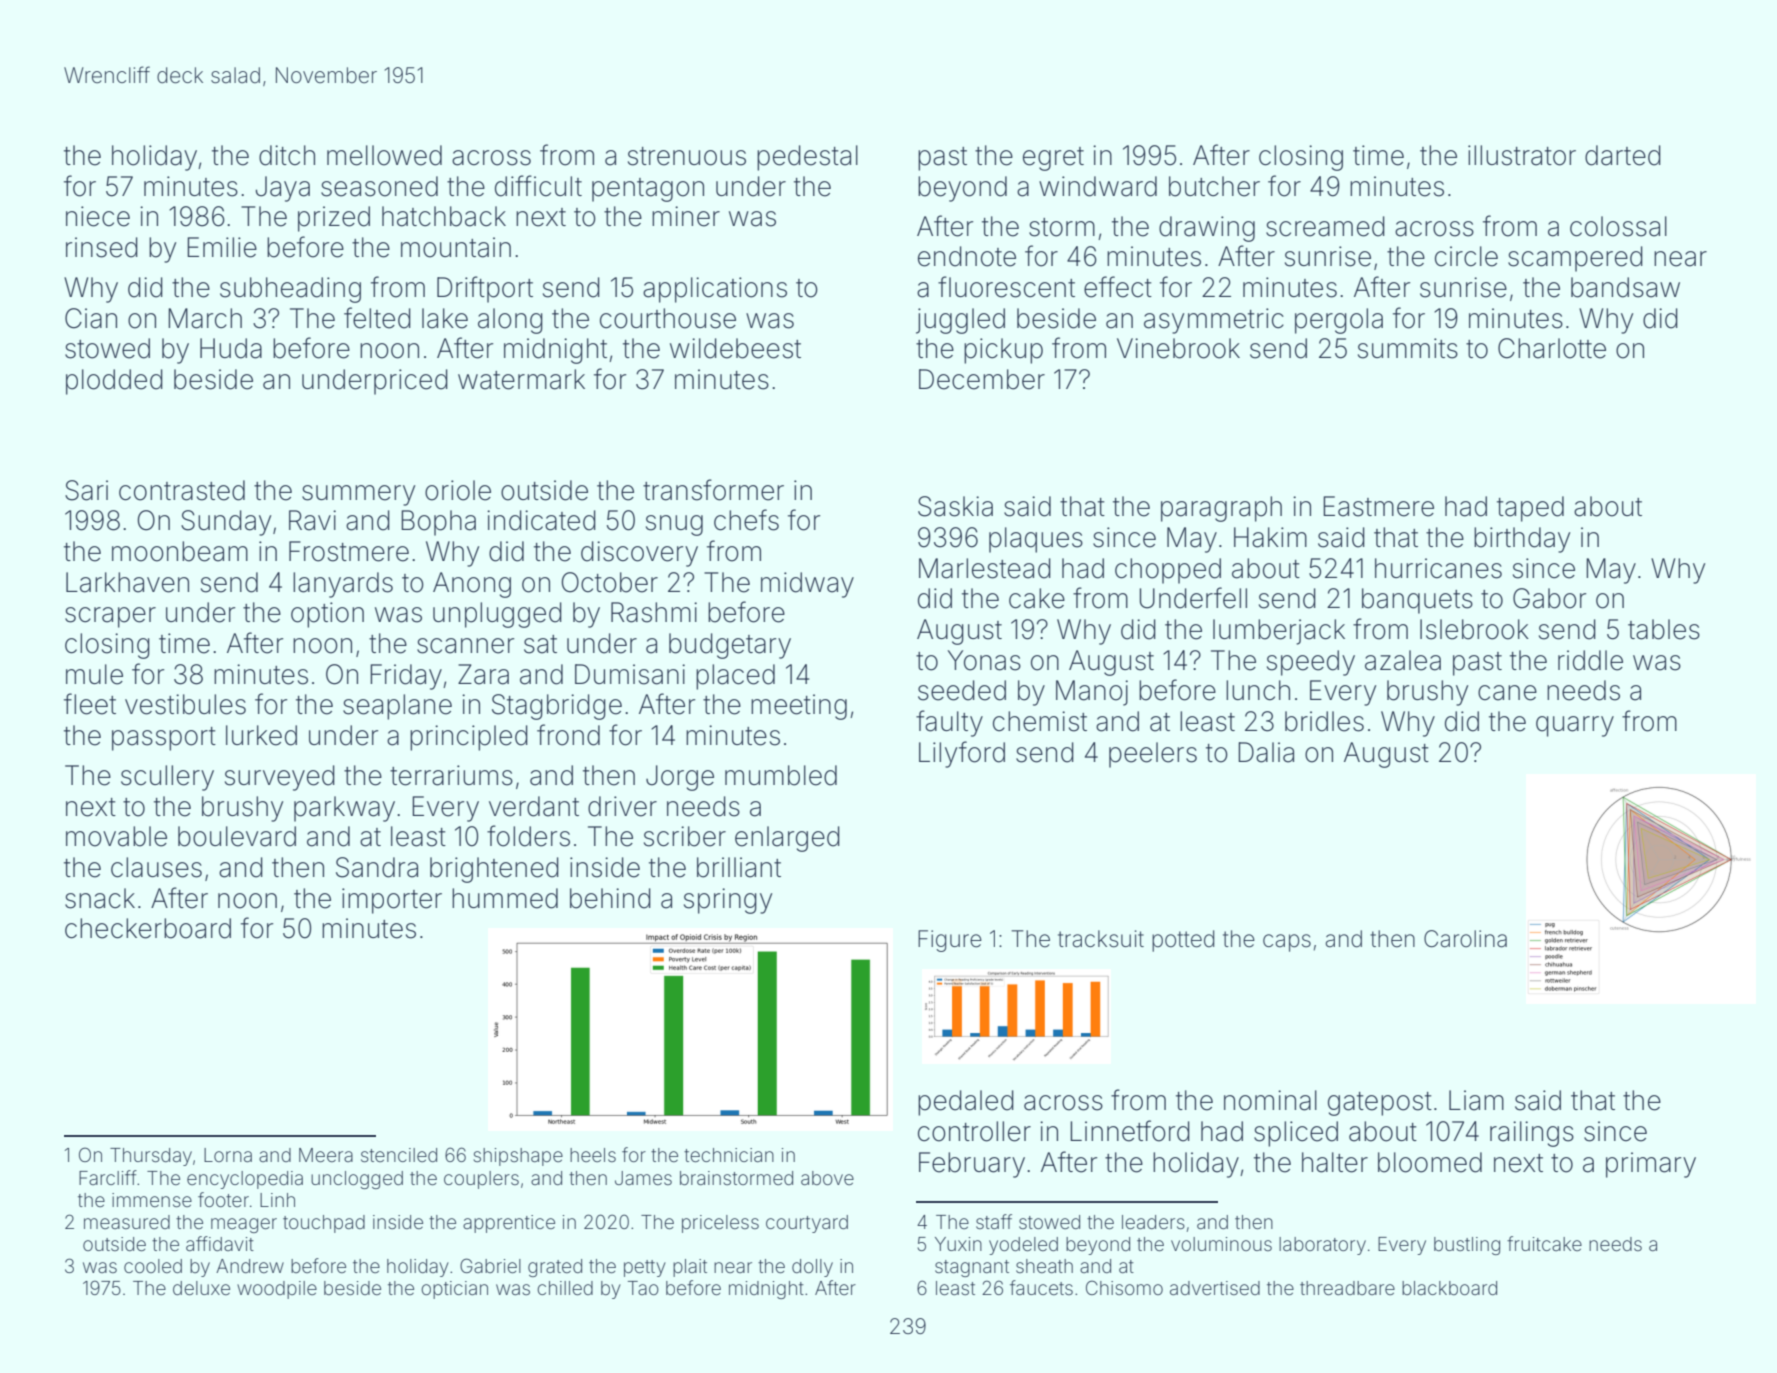  Describe the element at coordinates (1552, 348) in the screenshot. I see `Charlotte` at that location.
